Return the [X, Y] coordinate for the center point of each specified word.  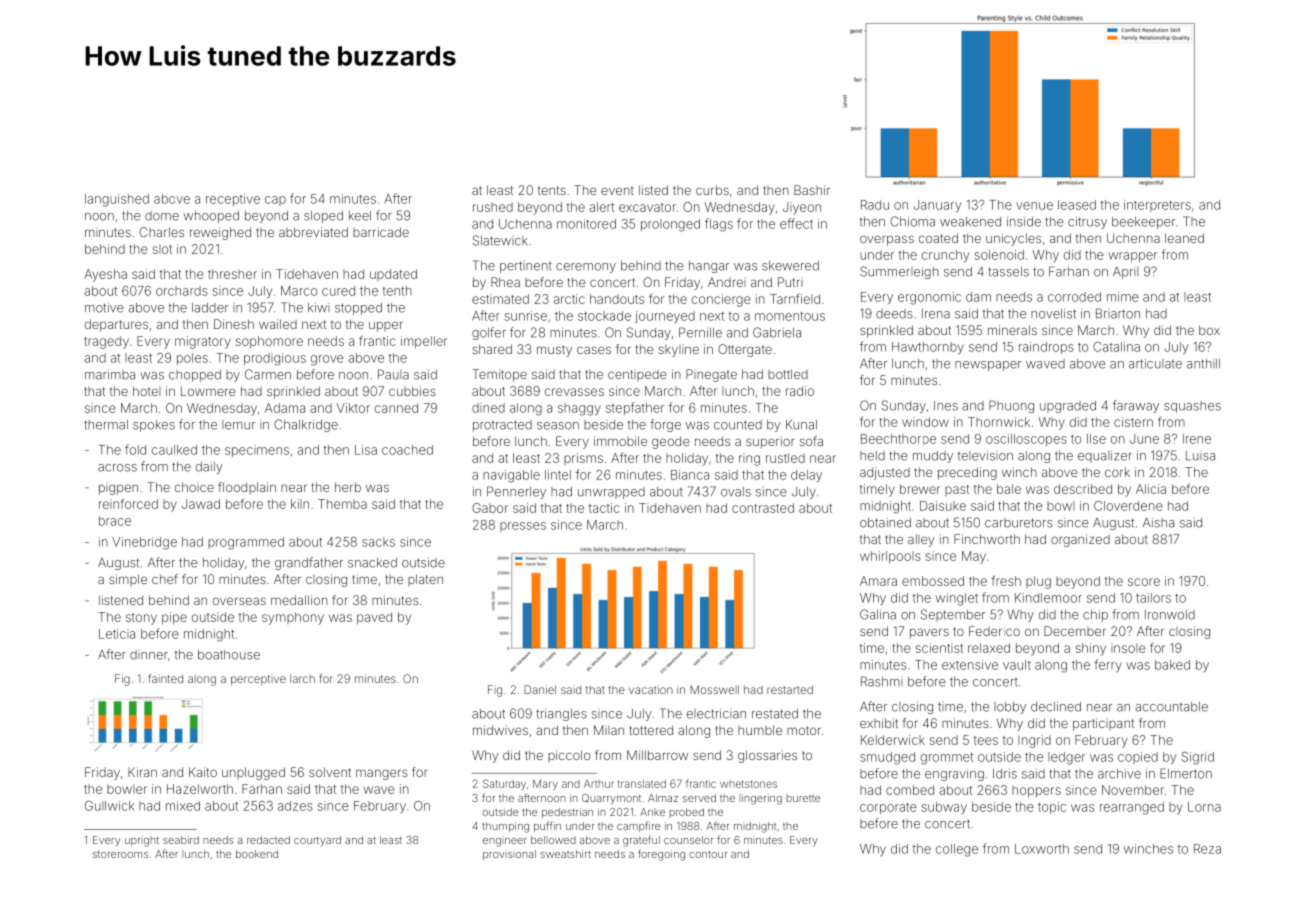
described [1083, 489]
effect [796, 223]
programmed [246, 543]
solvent [330, 772]
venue [1034, 206]
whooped [211, 217]
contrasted [763, 508]
